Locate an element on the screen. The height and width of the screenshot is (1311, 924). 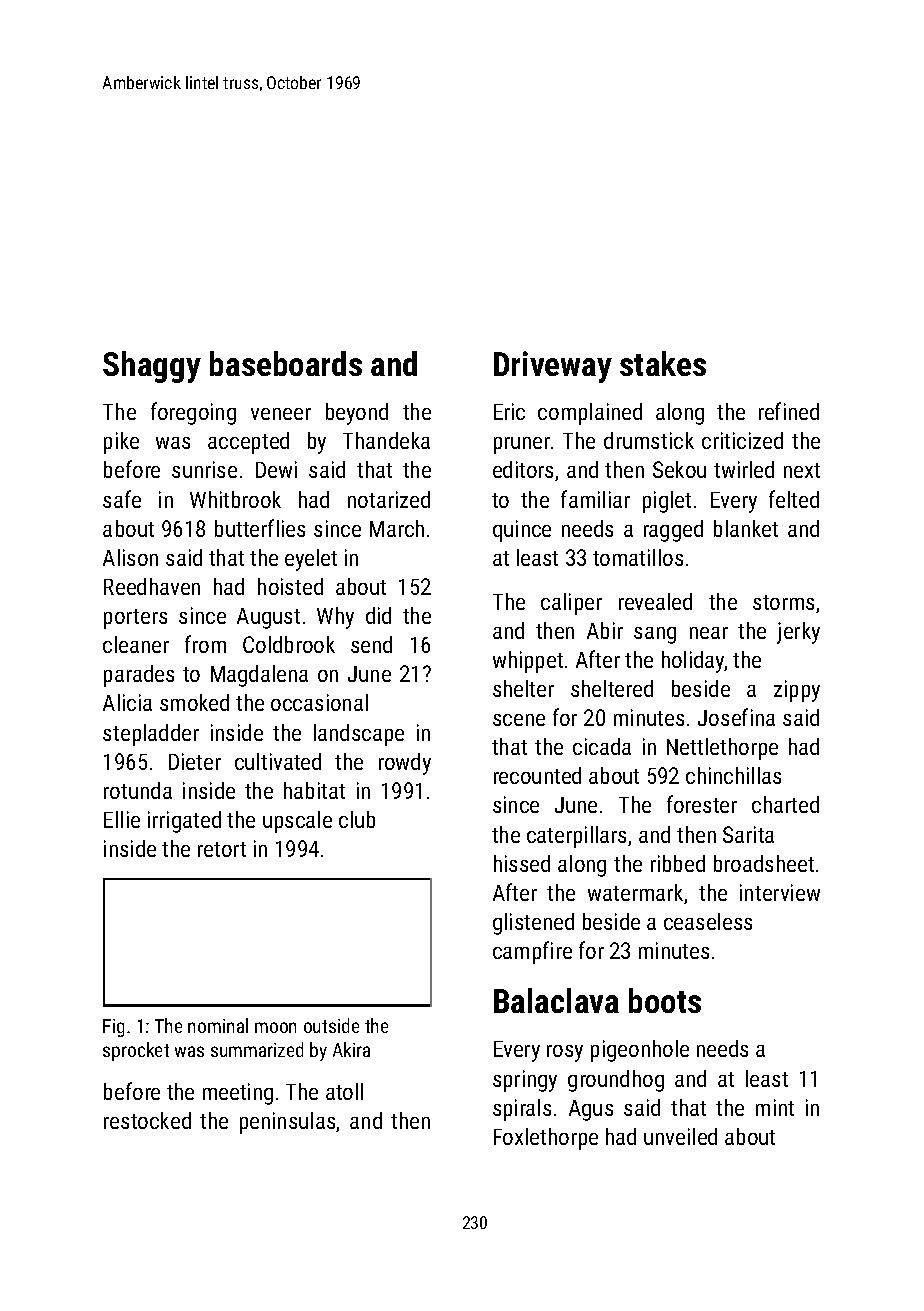
Ellie is located at coordinates (122, 819).
